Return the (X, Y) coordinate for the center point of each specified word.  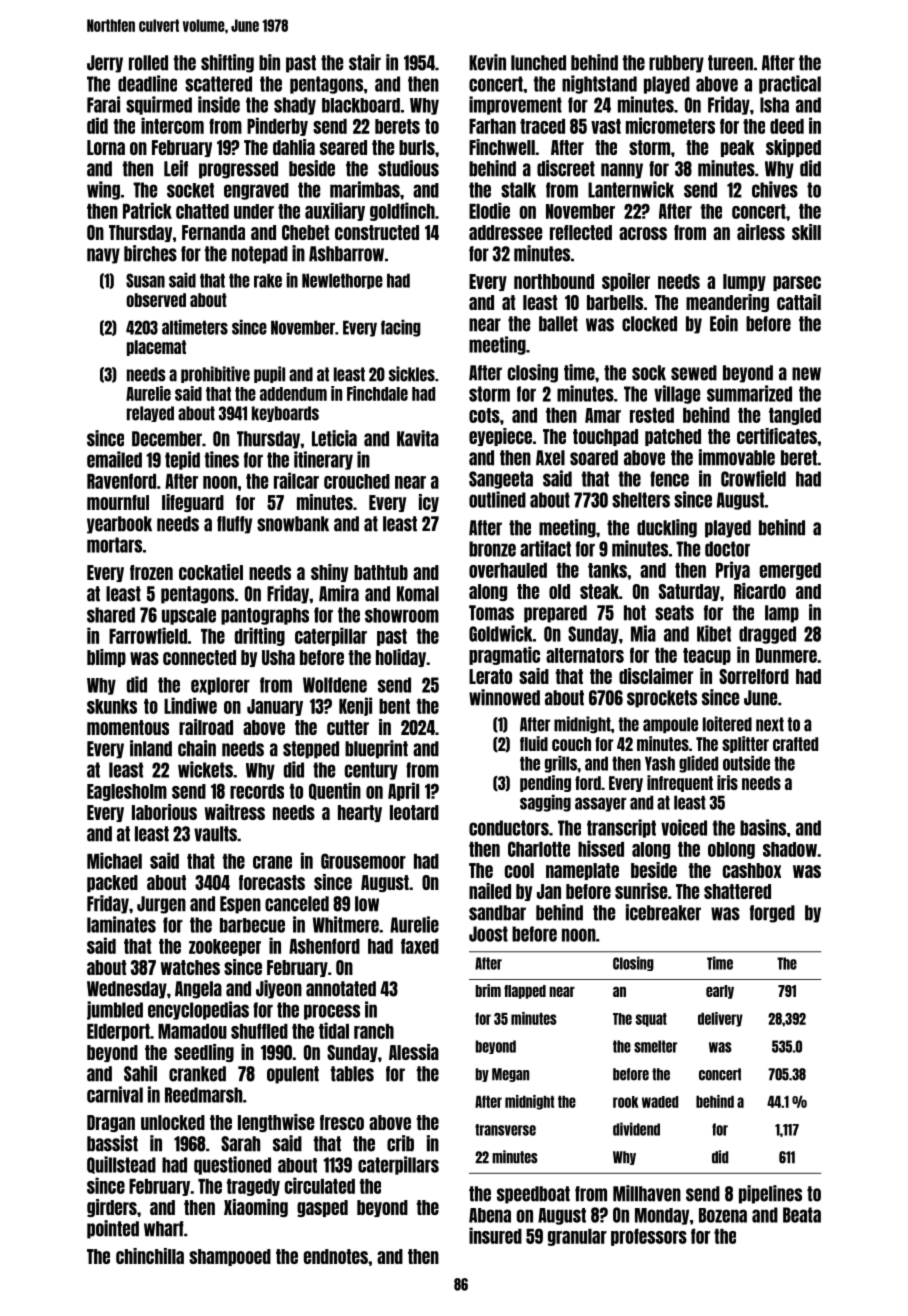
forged (772, 914)
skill (806, 232)
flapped (525, 992)
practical (790, 84)
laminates (121, 924)
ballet (558, 324)
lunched (538, 63)
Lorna (106, 147)
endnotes (336, 1256)
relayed (150, 414)
